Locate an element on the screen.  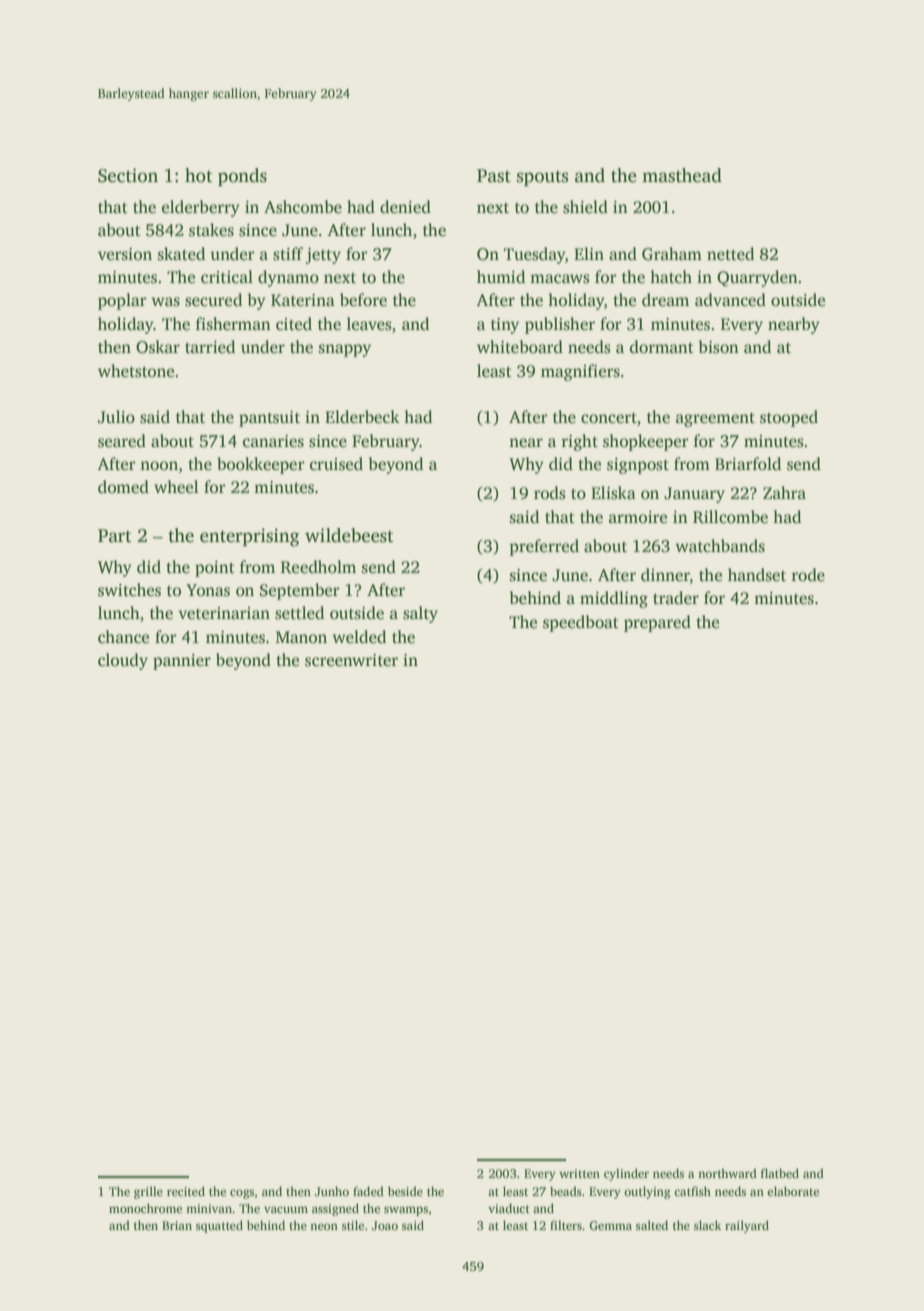
veterinarian is located at coordinates (224, 613).
